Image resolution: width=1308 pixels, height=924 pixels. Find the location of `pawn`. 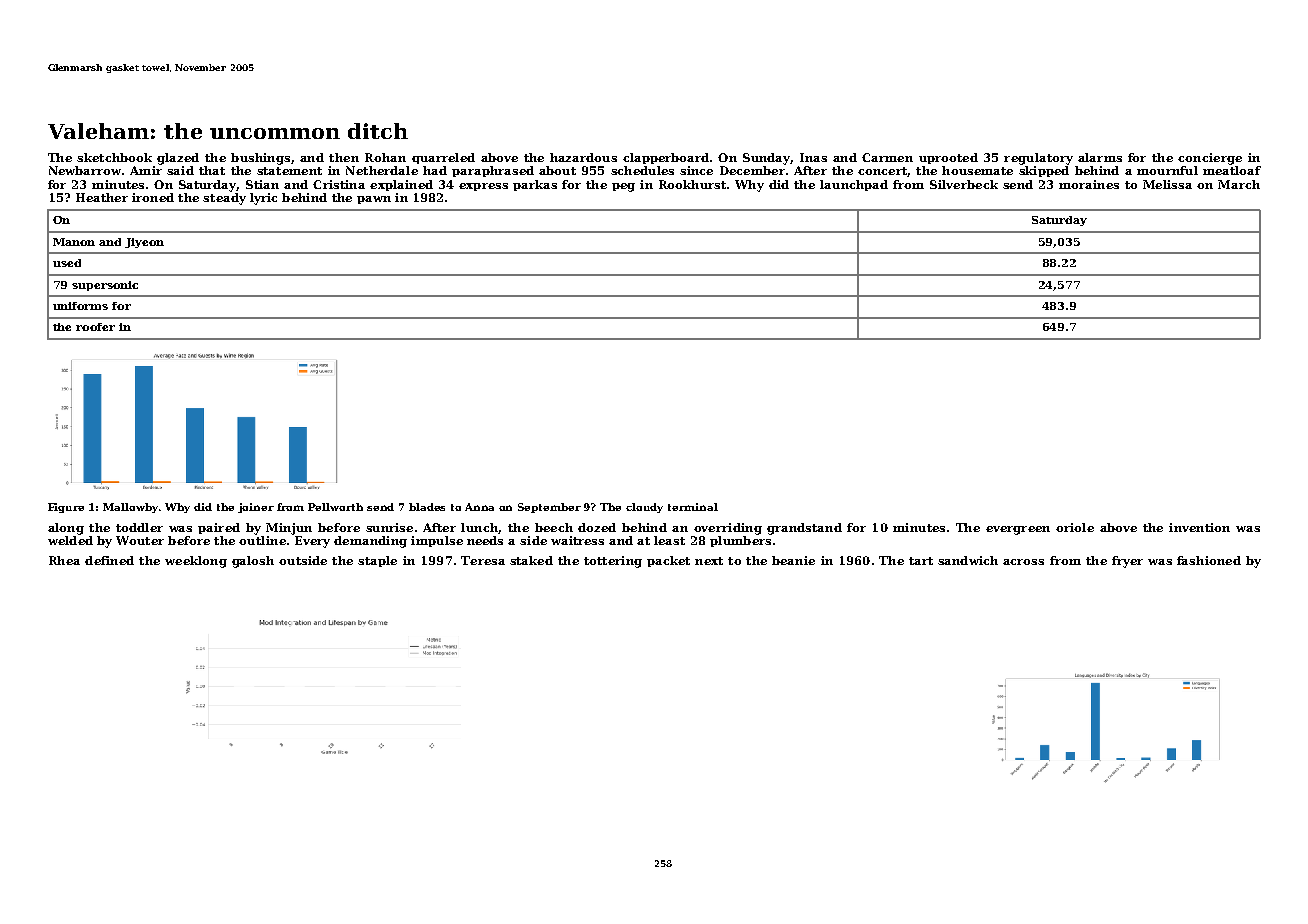

pawn is located at coordinates (374, 200).
